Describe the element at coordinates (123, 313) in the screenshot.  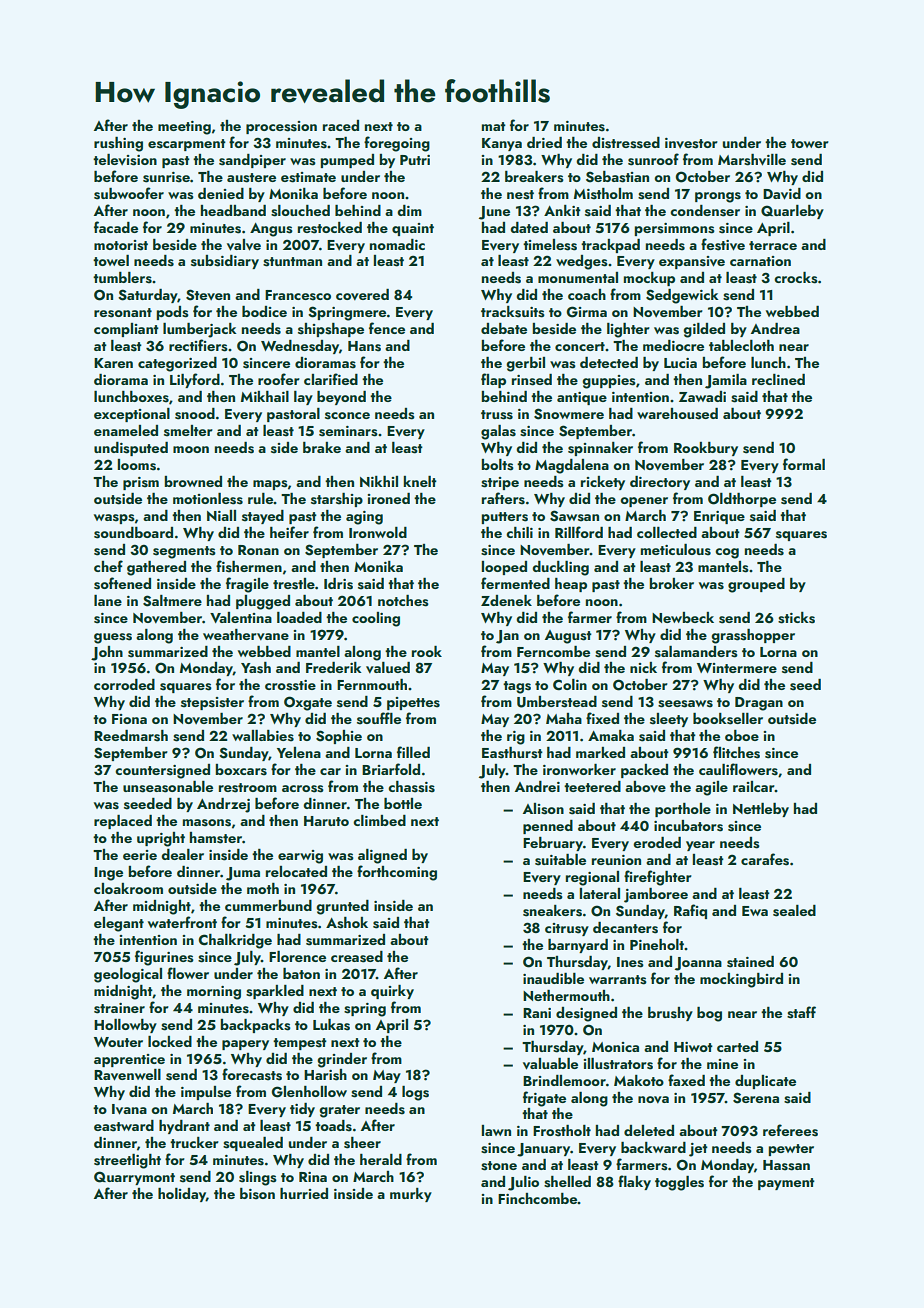
I see `resonant` at that location.
